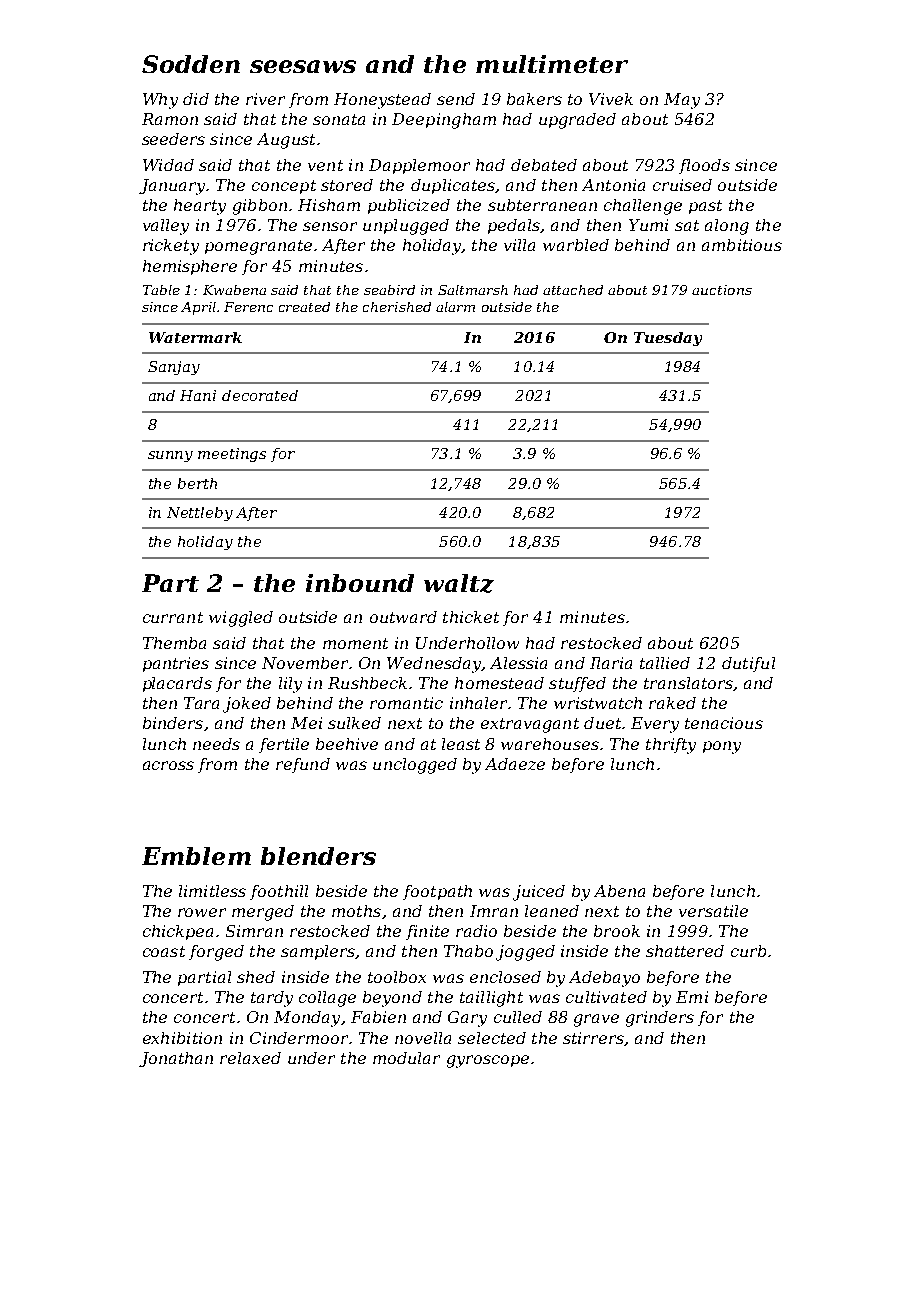 The width and height of the image is (924, 1314). What do you see at coordinates (197, 483) in the image?
I see `berth` at bounding box center [197, 483].
